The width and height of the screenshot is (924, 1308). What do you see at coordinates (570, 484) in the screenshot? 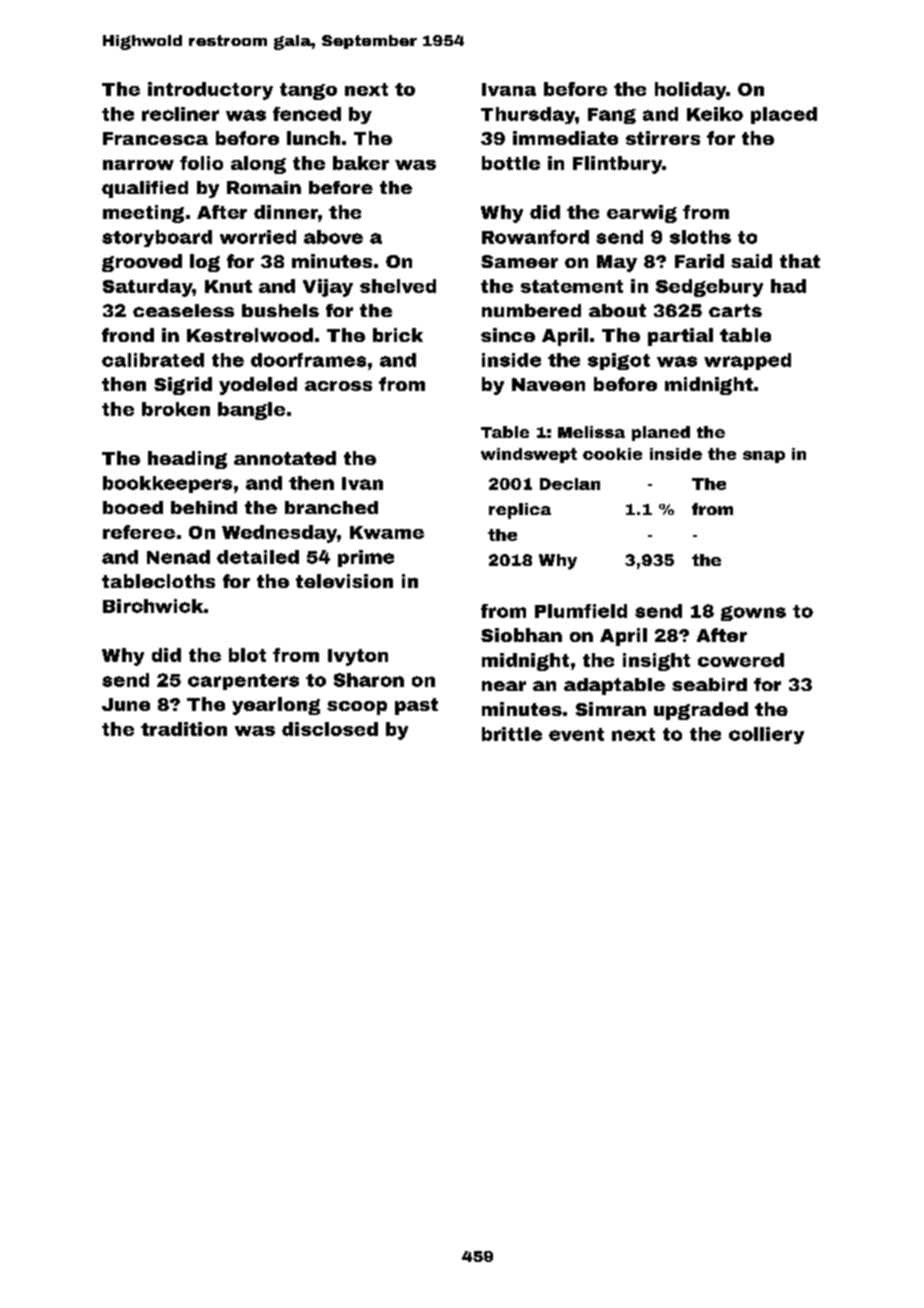
I see `Declan` at bounding box center [570, 484].
